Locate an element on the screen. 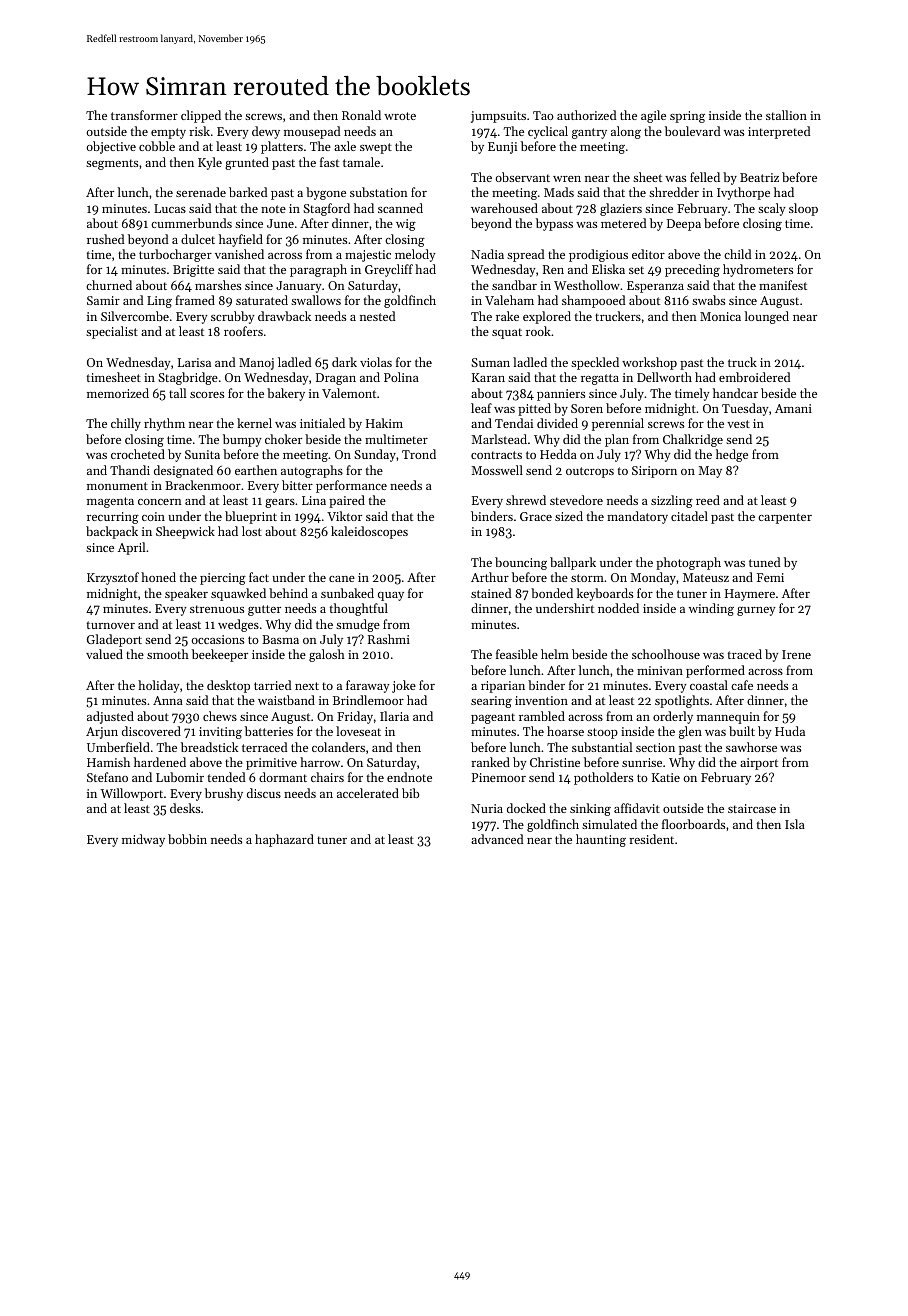 This screenshot has width=908, height=1316. cyclical is located at coordinates (548, 132).
